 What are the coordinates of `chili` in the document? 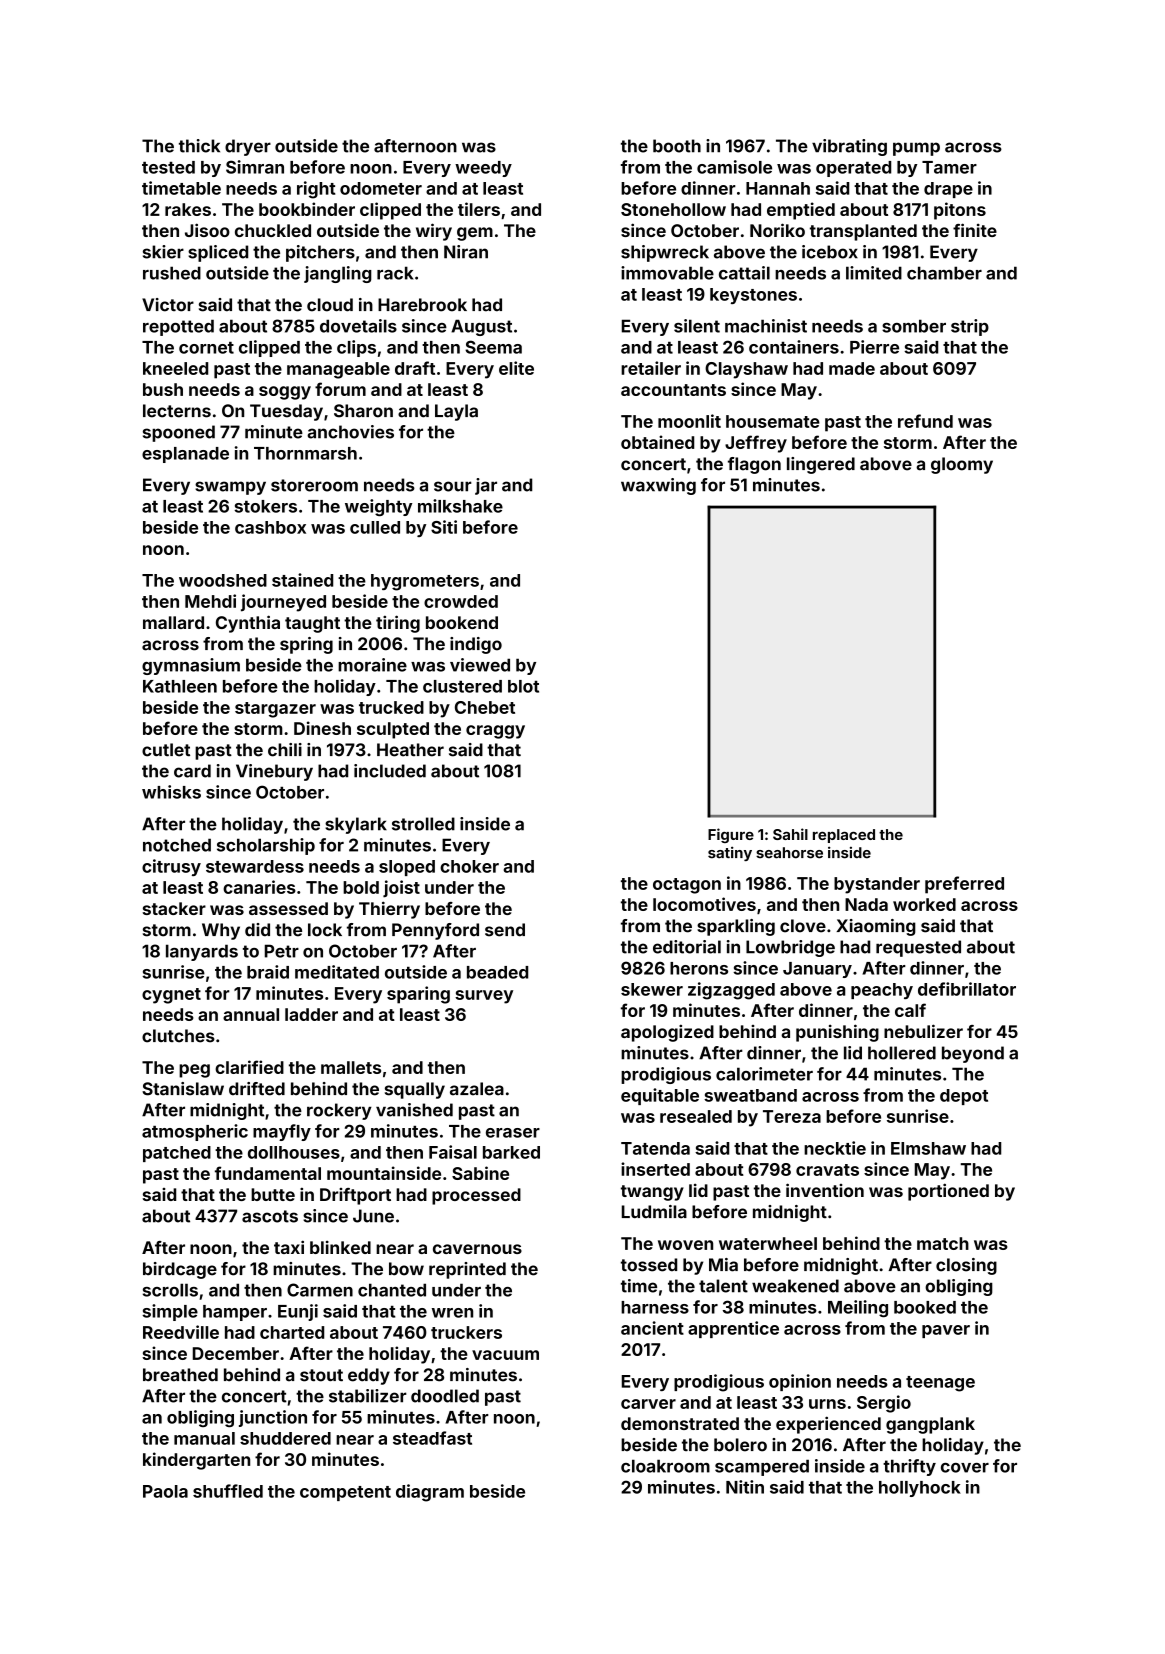 It's located at (285, 750).
